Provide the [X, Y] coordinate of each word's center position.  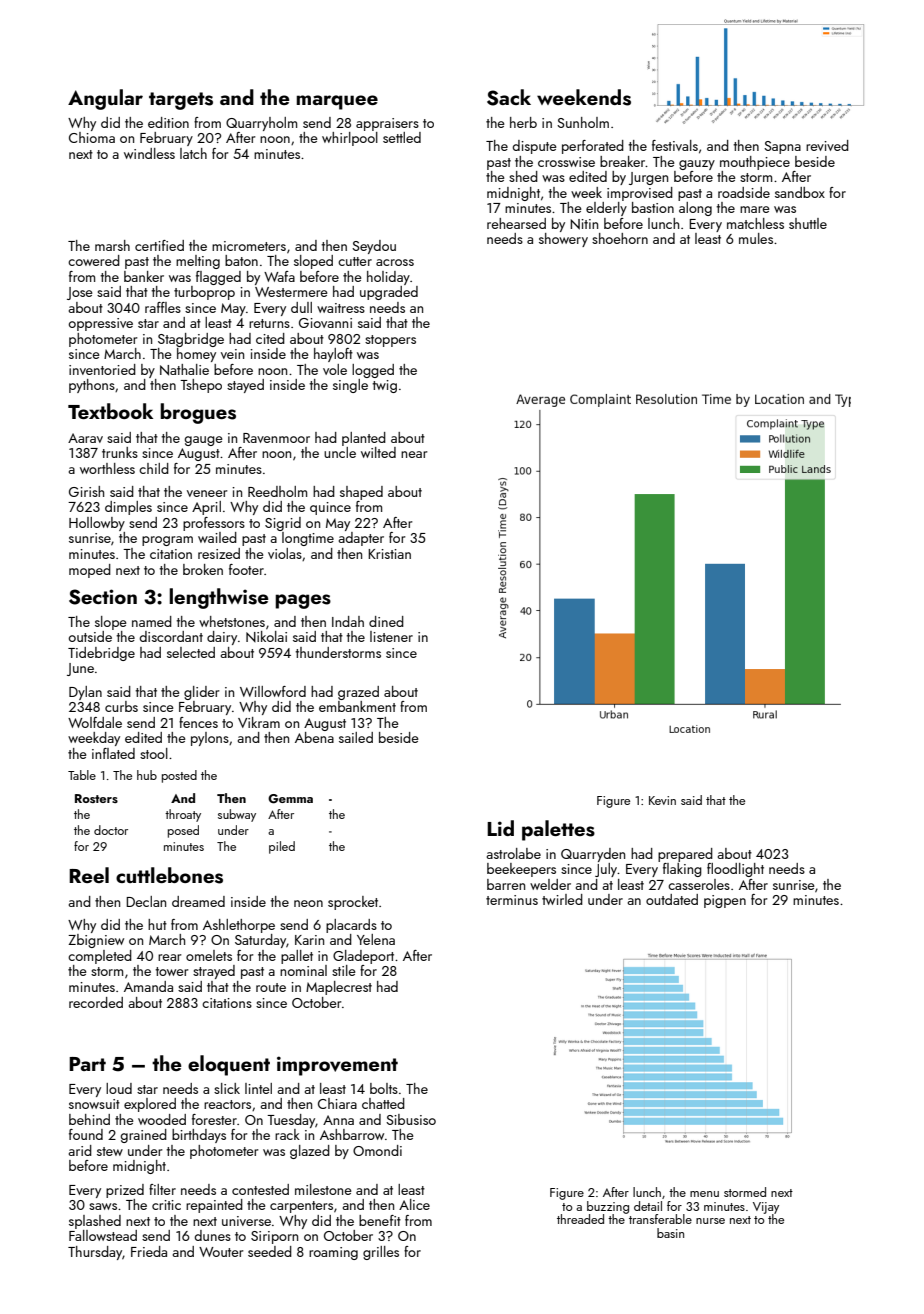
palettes [558, 830]
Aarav [85, 438]
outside [90, 636]
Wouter [221, 1252]
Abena [314, 737]
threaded [580, 1219]
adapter [361, 539]
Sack [509, 97]
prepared [685, 855]
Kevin [662, 800]
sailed [356, 737]
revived [827, 145]
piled [282, 847]
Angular [105, 99]
